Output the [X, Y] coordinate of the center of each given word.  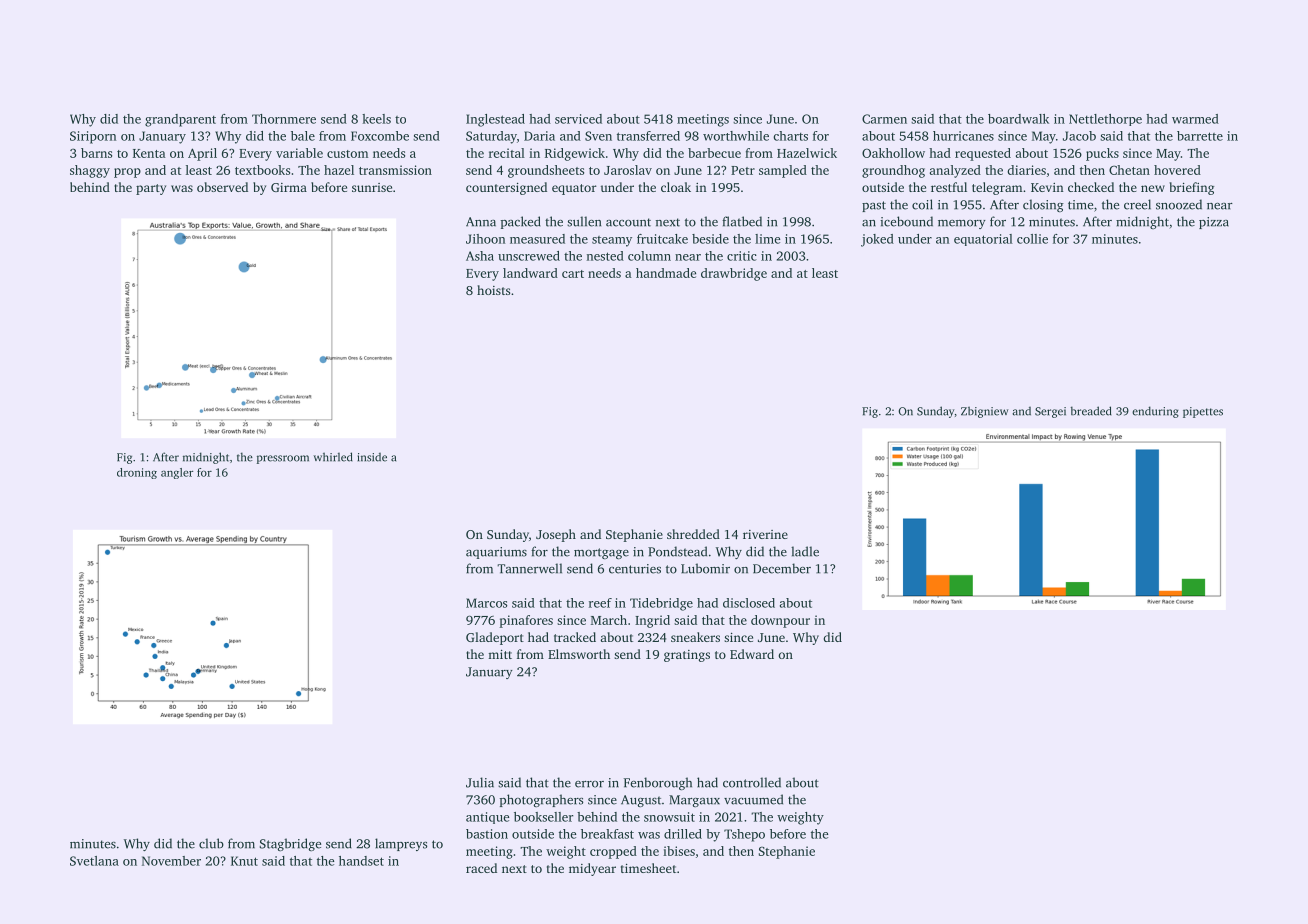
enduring [1155, 412]
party [151, 189]
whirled [333, 457]
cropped [613, 852]
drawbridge [734, 274]
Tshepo [744, 835]
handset [361, 861]
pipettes [1203, 412]
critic [742, 256]
